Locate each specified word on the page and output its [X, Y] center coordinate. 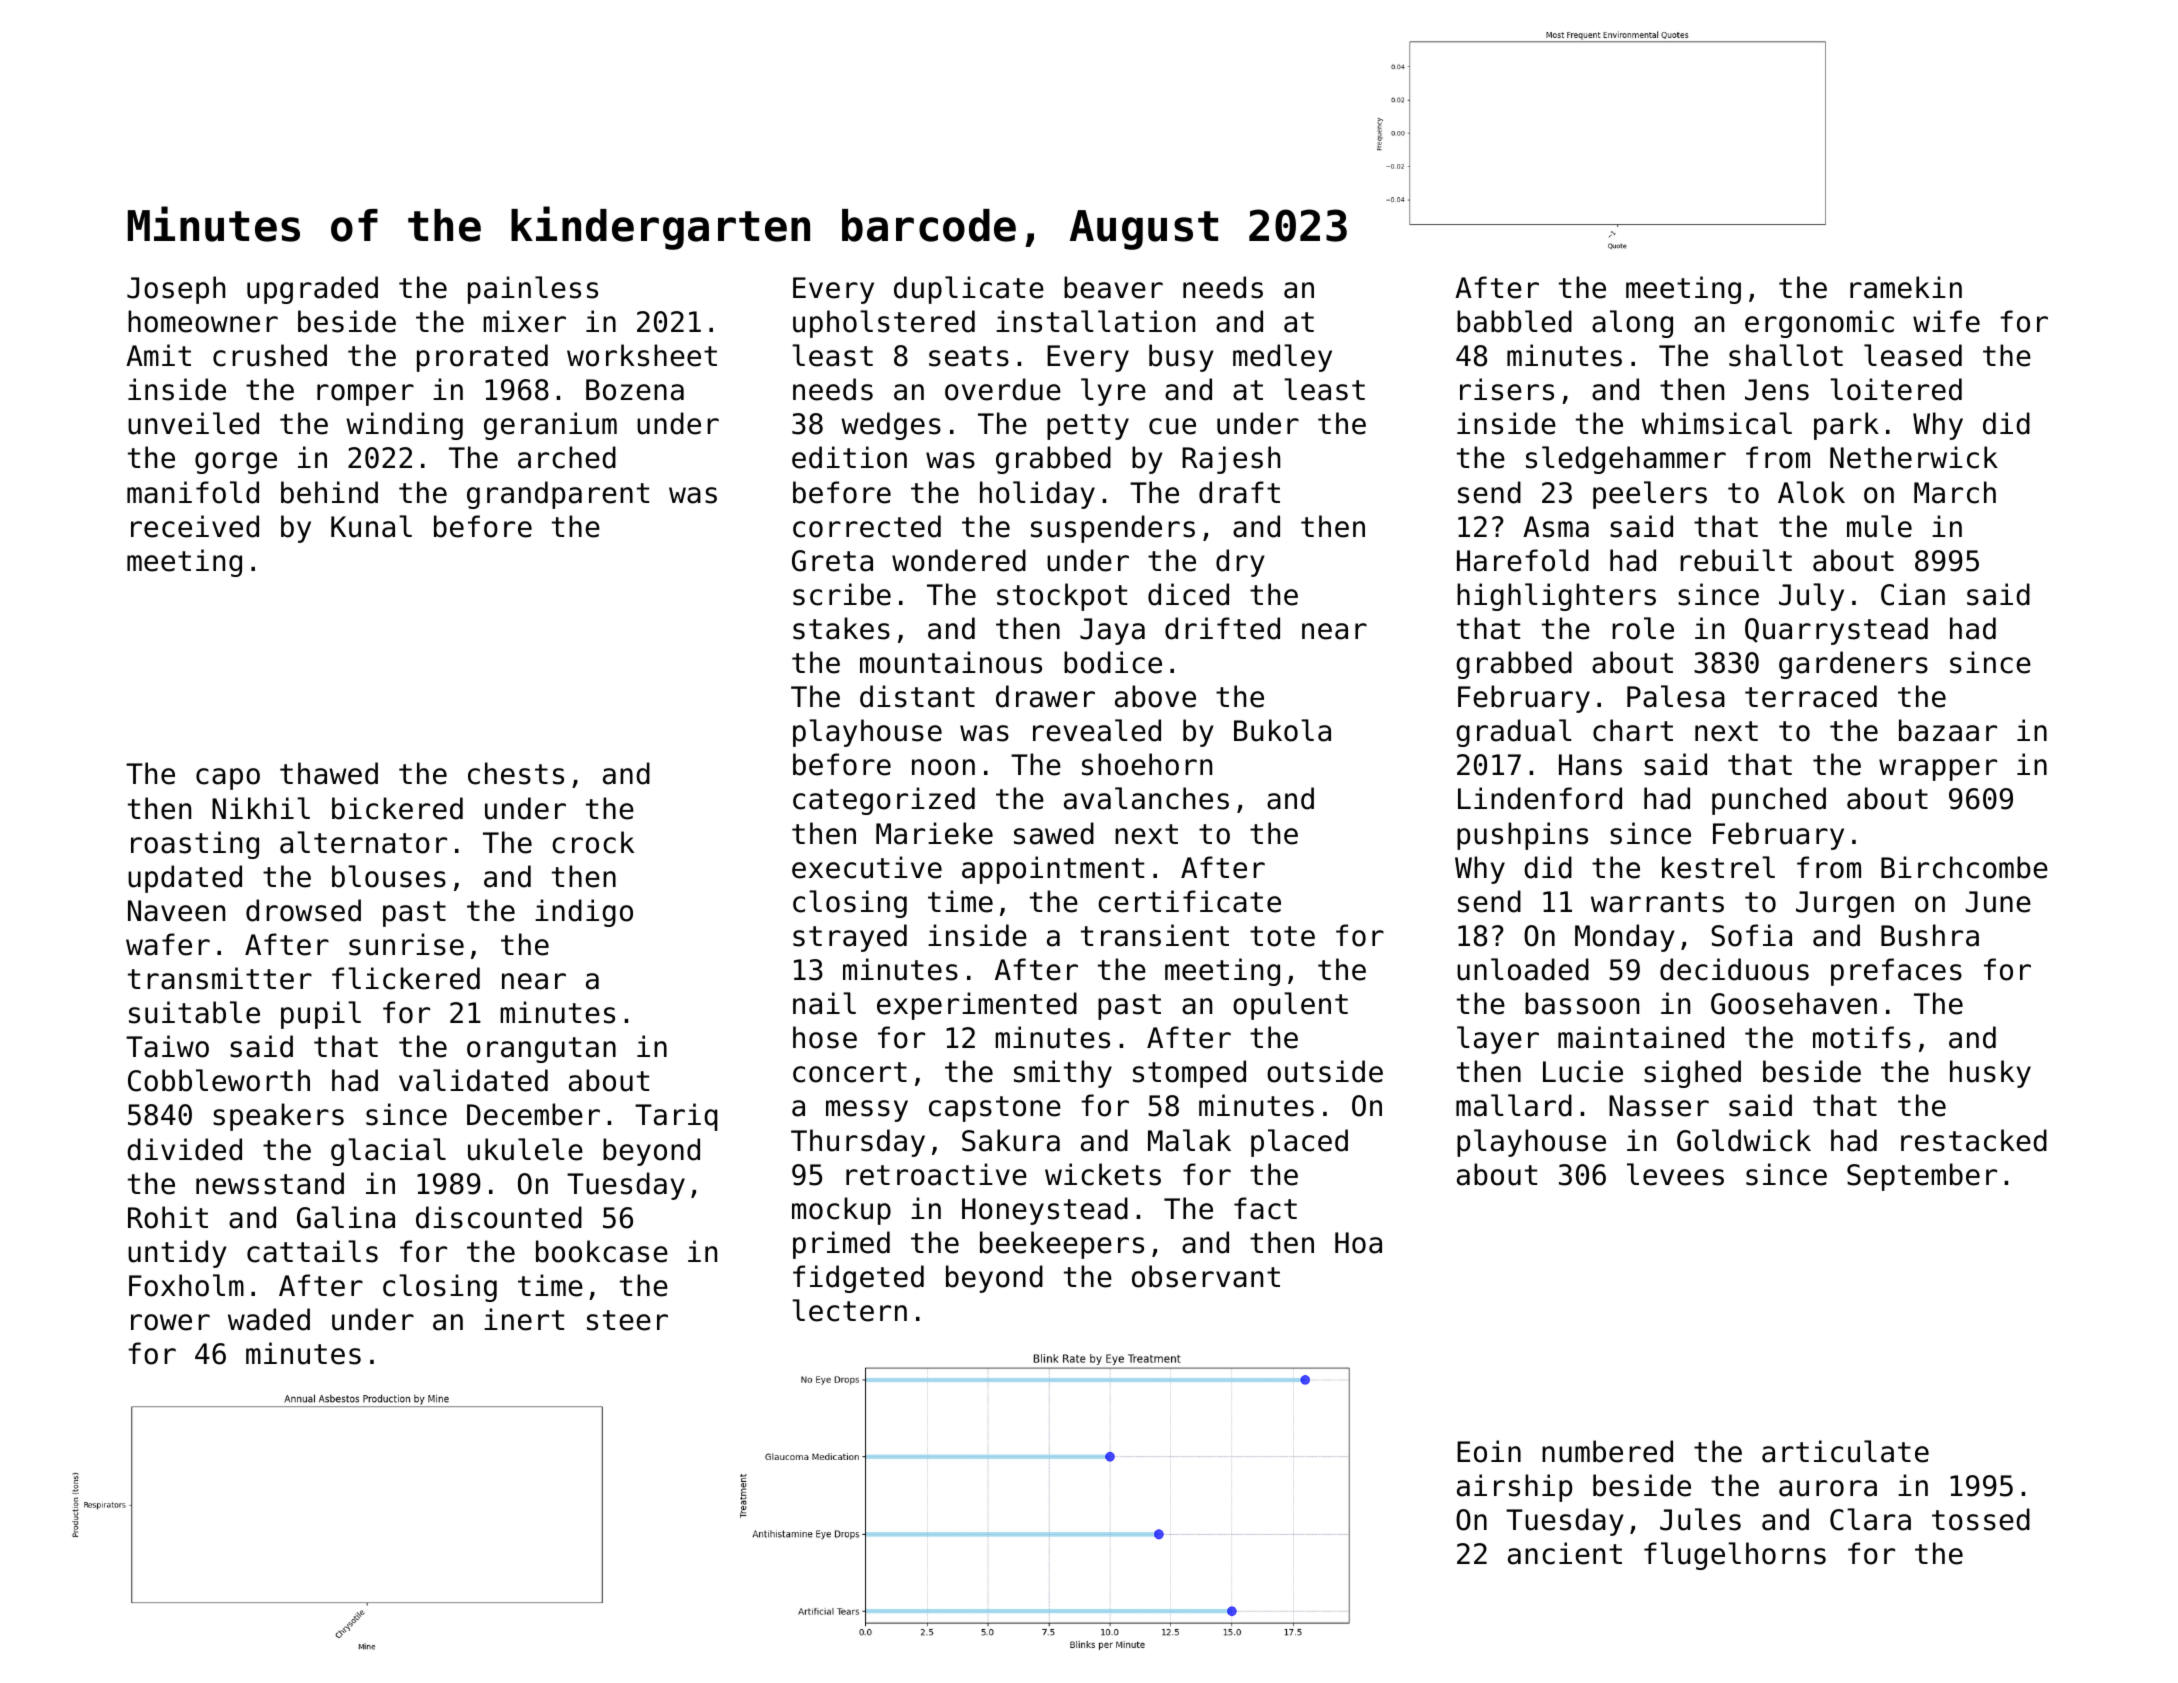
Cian [1913, 594]
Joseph [176, 290]
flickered [406, 978]
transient [1155, 935]
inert [524, 1319]
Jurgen [1845, 904]
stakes [841, 628]
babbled [1514, 321]
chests [516, 773]
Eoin [1489, 1451]
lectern [849, 1310]
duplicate [969, 290]
